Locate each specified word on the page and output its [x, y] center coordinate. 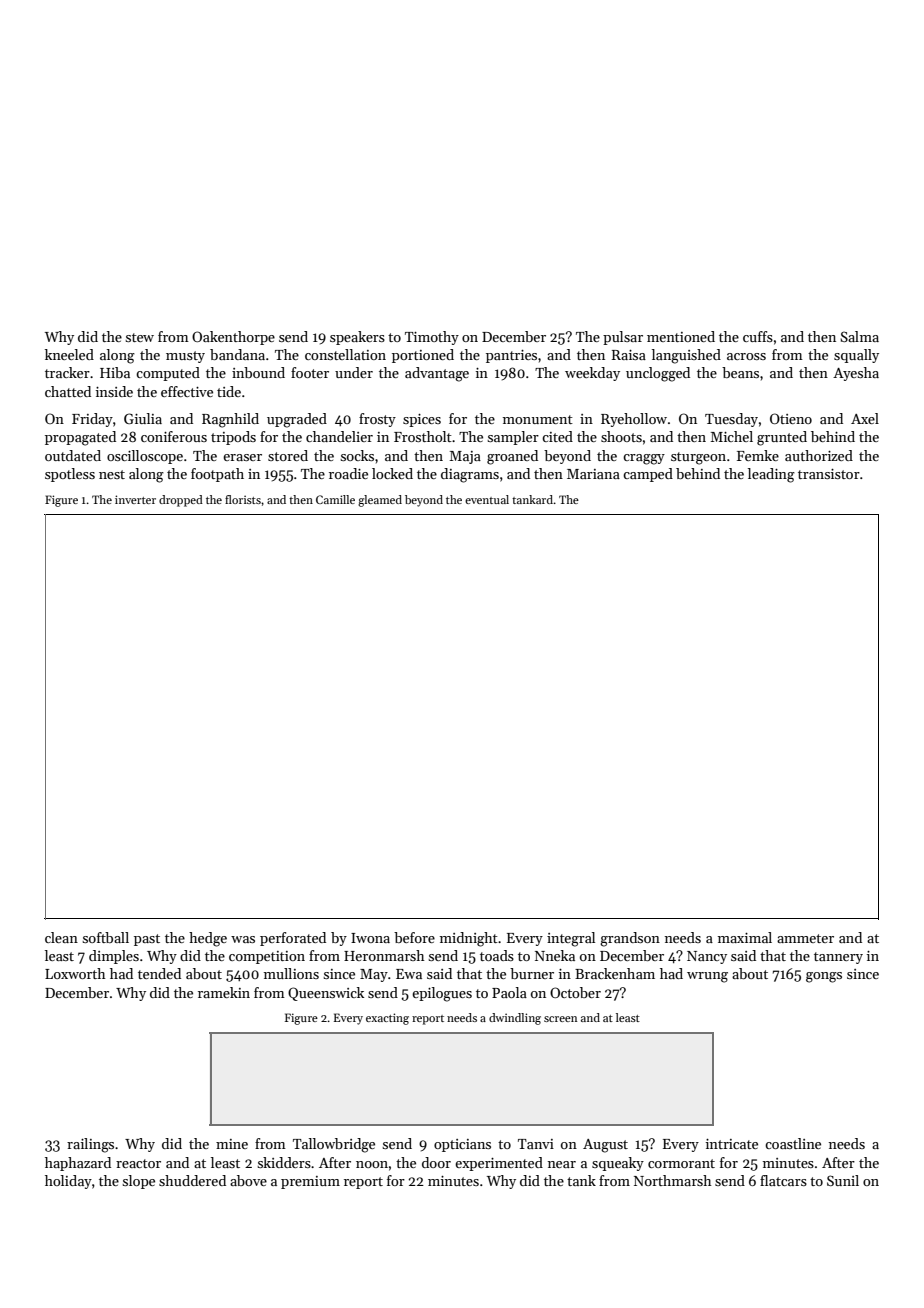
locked [392, 473]
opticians [462, 1145]
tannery [838, 958]
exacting [387, 1019]
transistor [829, 474]
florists [243, 499]
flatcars [783, 1180]
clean [61, 937]
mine [232, 1144]
